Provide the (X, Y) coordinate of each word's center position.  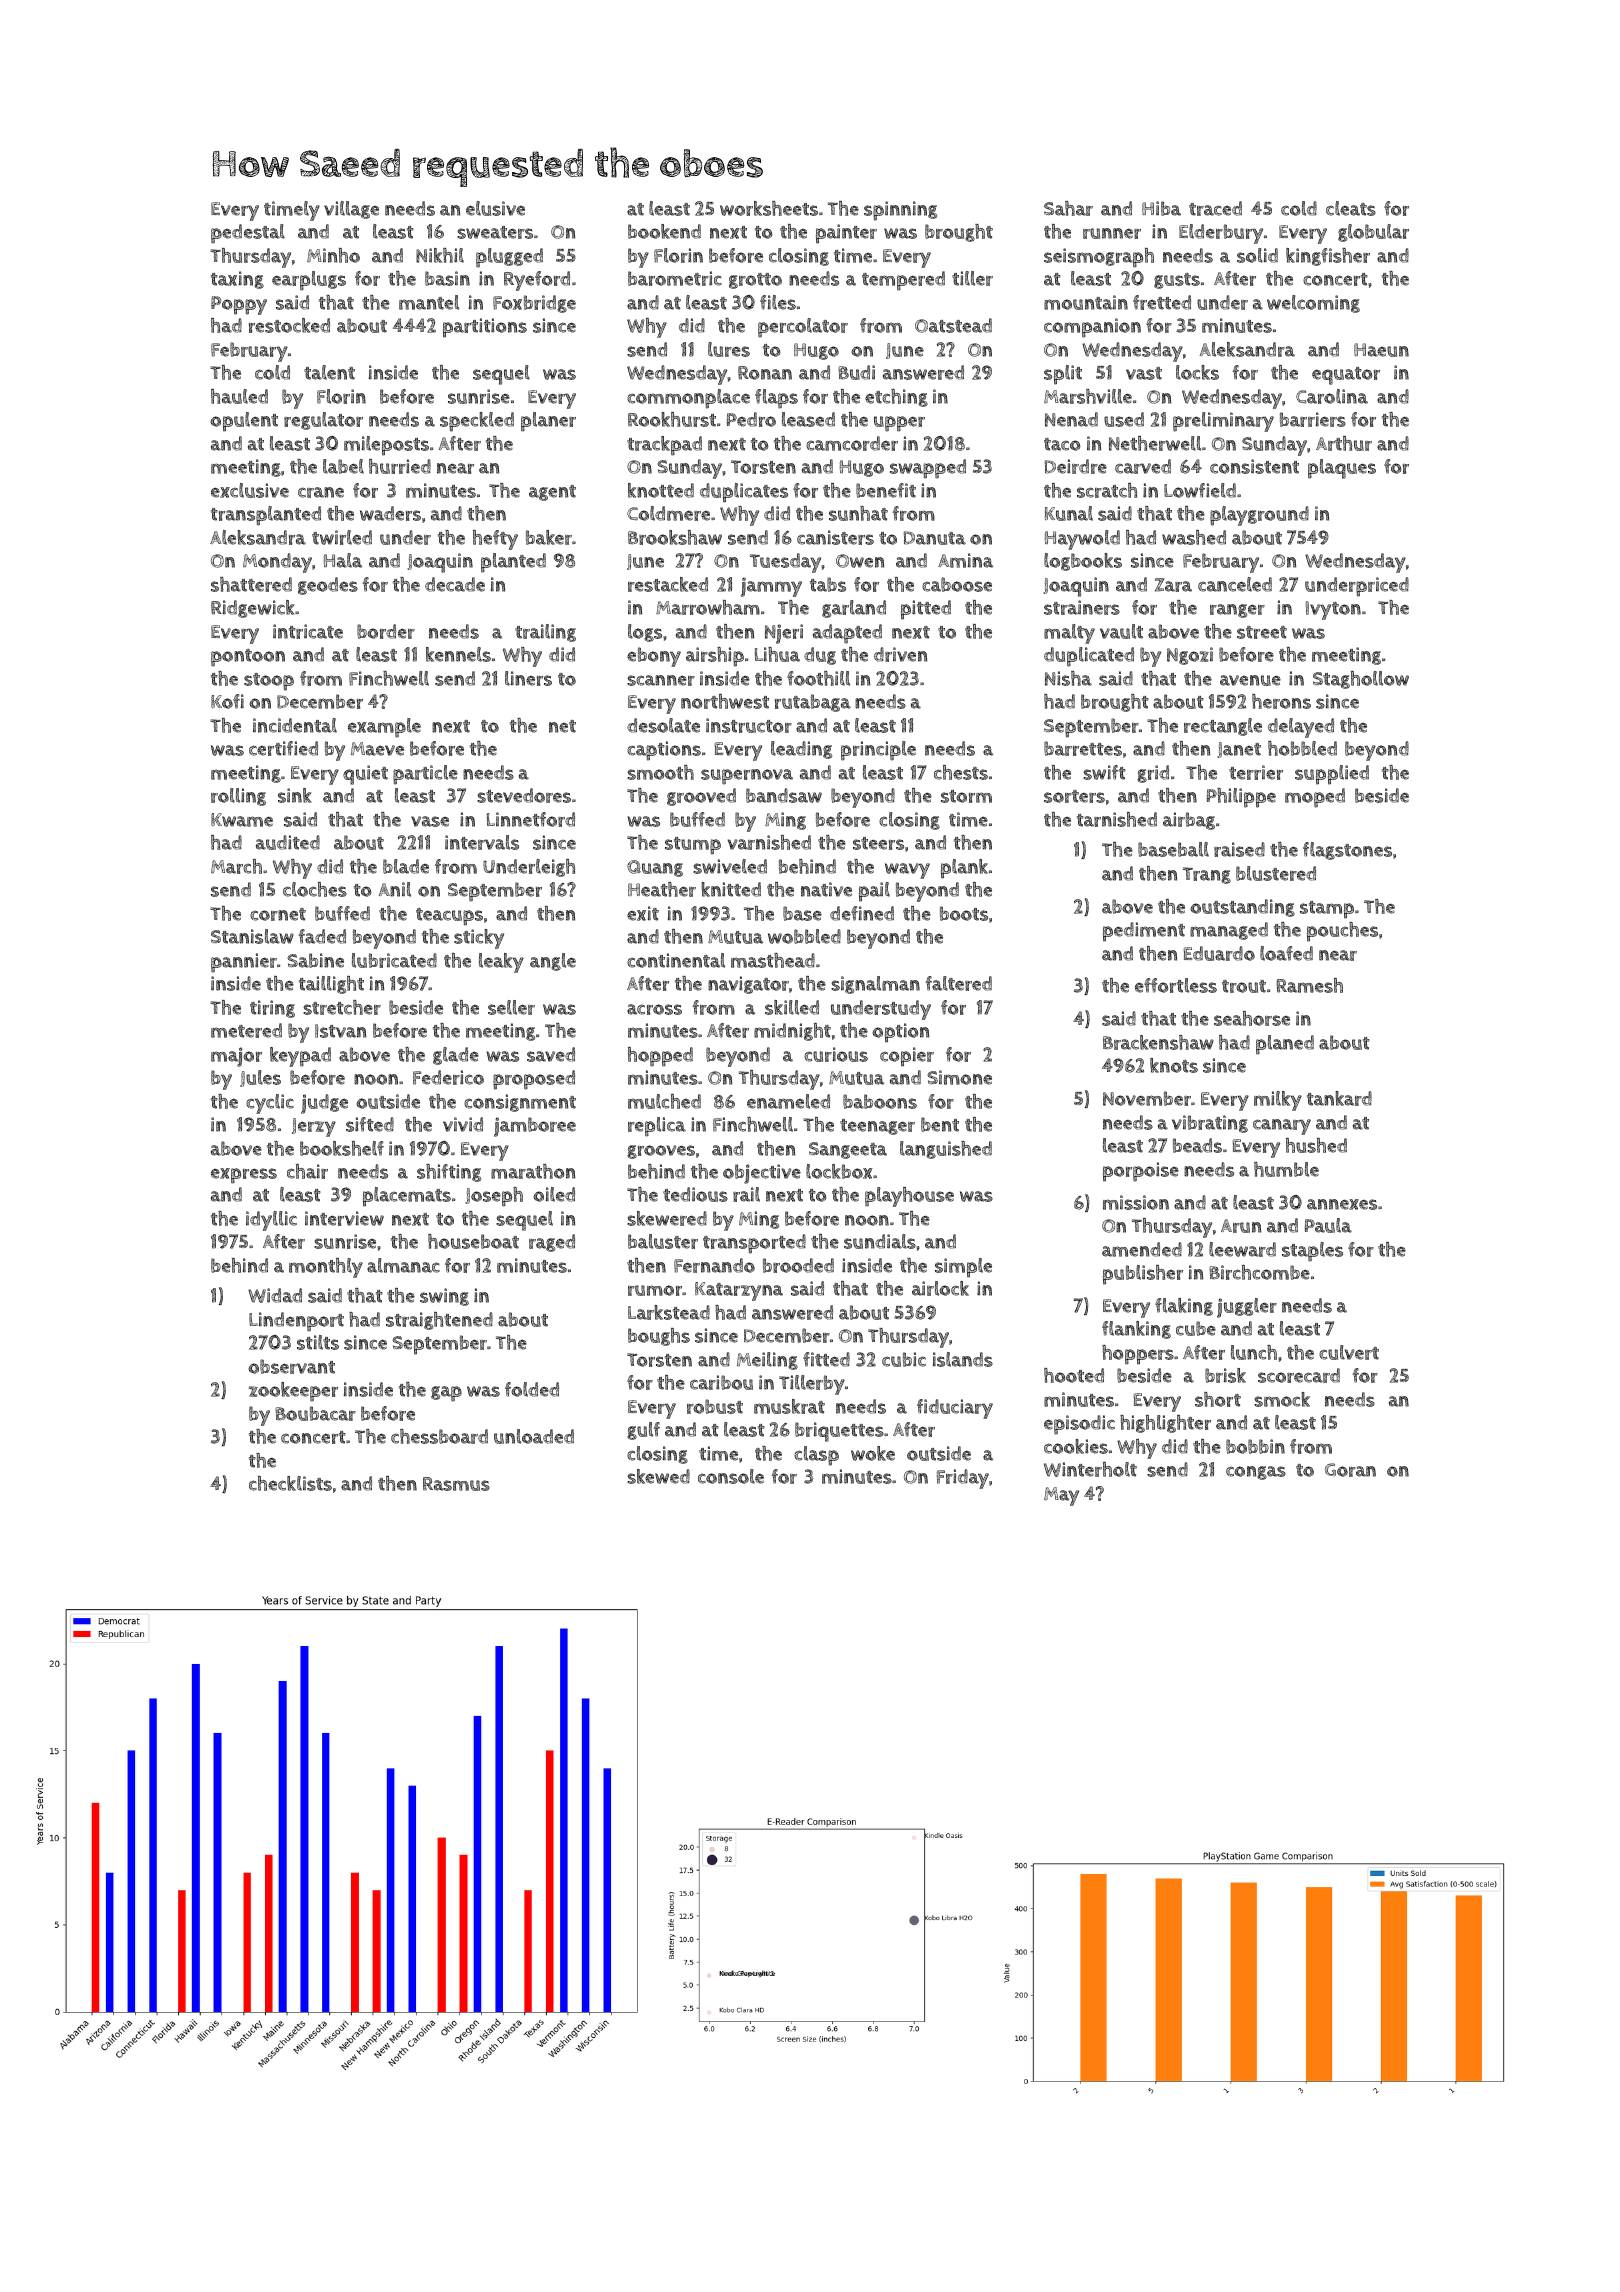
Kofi (227, 701)
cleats (1351, 208)
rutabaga (813, 703)
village (351, 210)
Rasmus (456, 1484)
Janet (1239, 750)
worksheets (769, 208)
